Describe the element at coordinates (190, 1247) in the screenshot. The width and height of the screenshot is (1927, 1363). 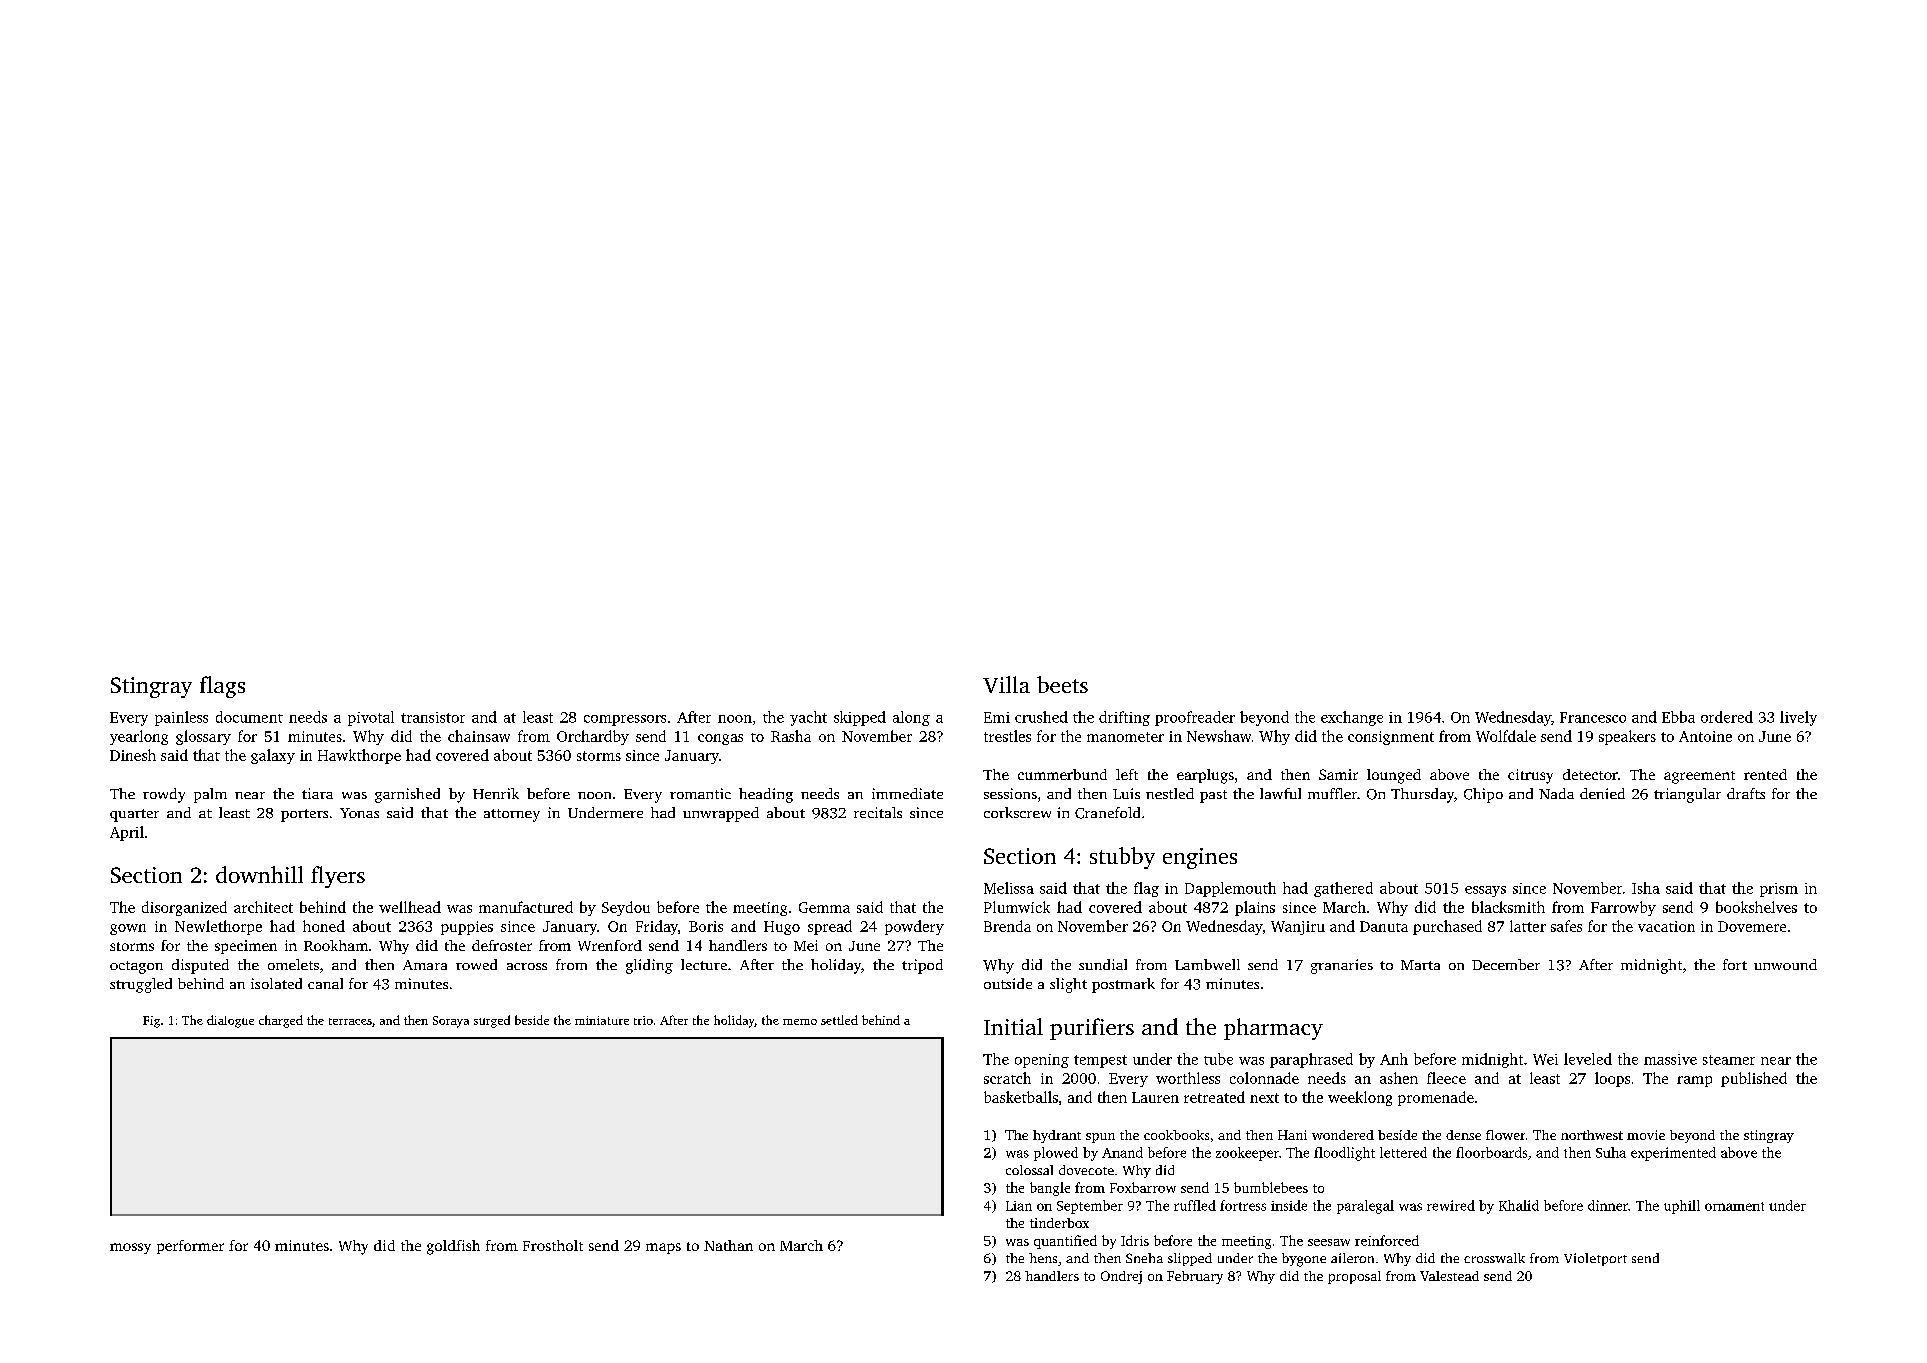
I see `performer` at that location.
